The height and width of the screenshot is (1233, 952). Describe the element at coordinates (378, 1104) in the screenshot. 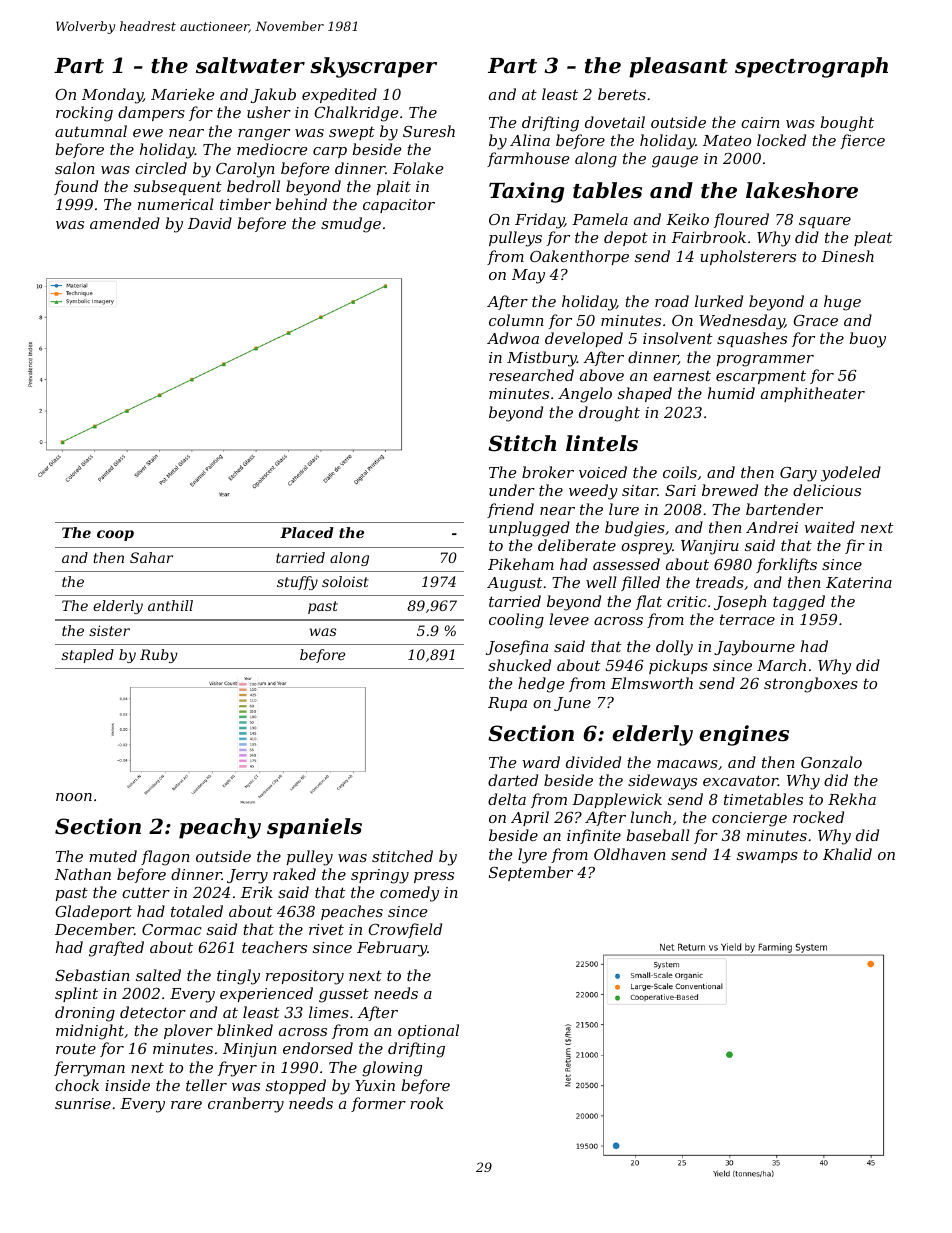

I see `former` at that location.
